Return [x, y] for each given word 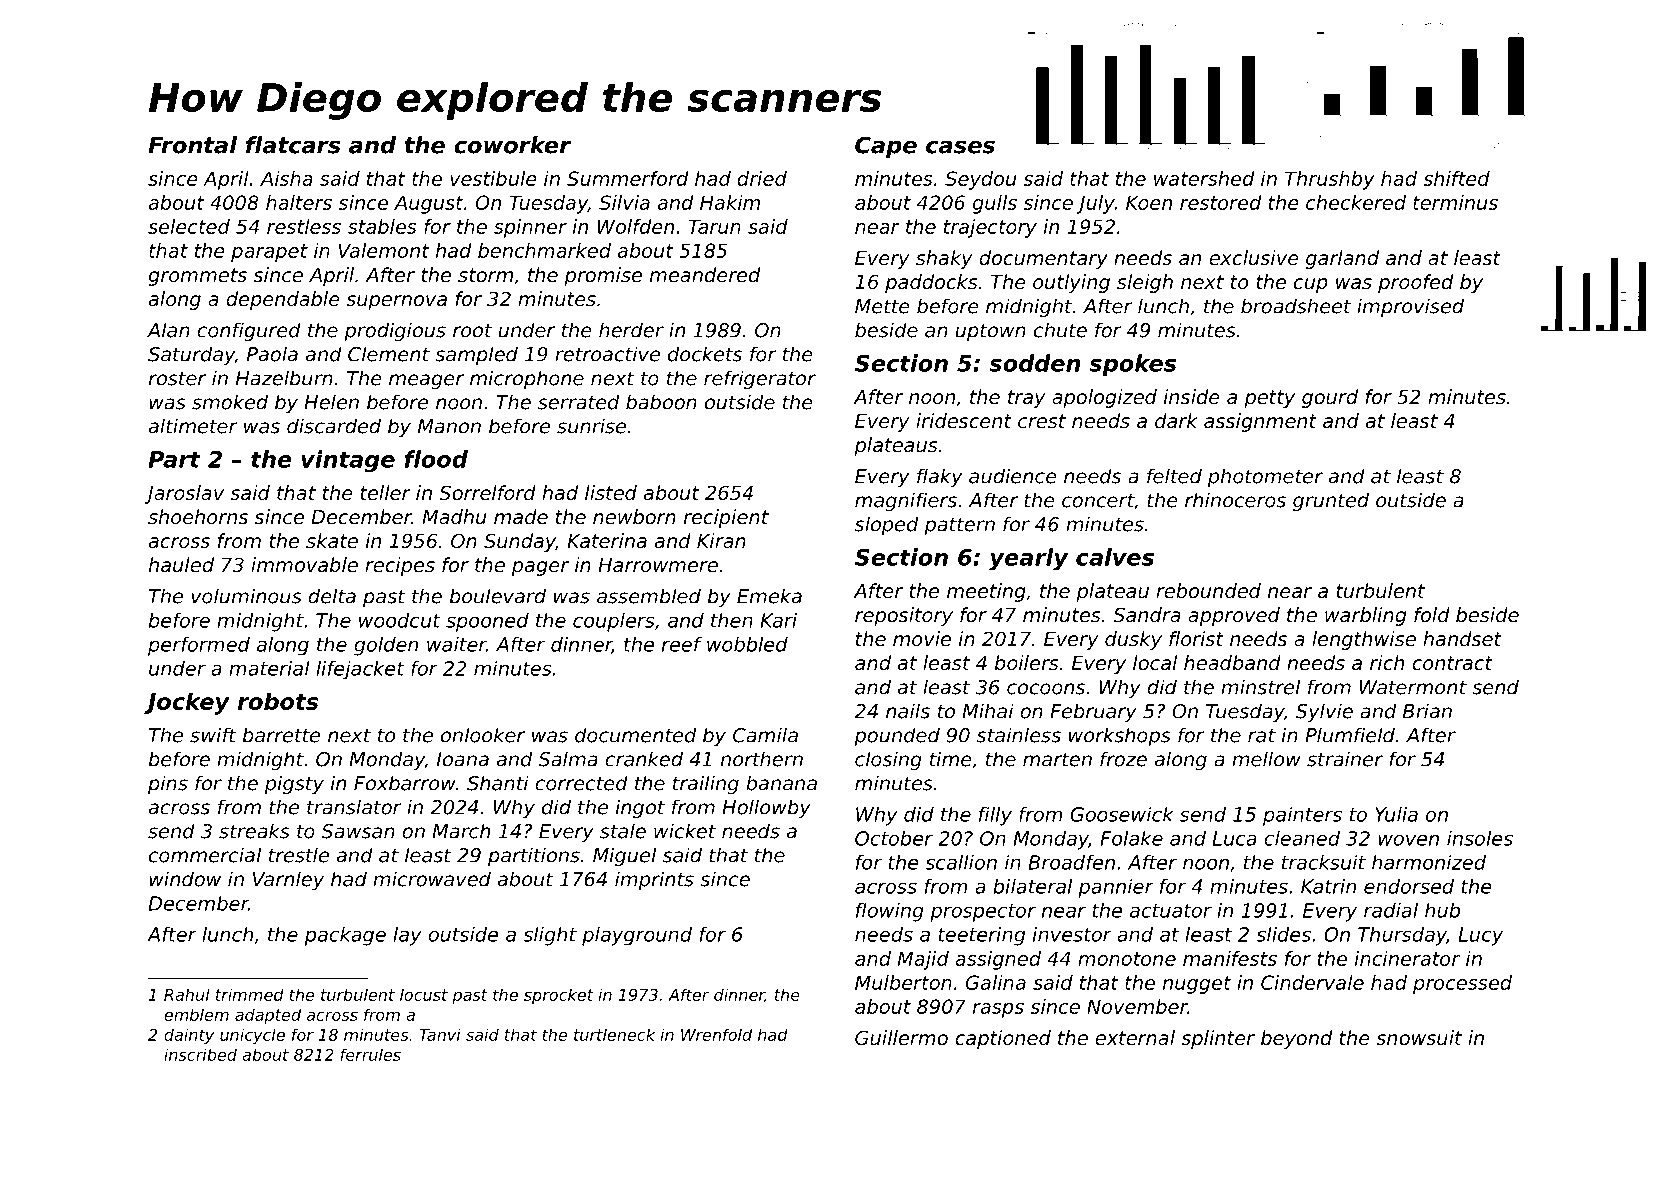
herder [631, 330]
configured [249, 332]
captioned [1003, 1039]
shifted [1456, 178]
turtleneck [614, 1034]
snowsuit [1419, 1038]
